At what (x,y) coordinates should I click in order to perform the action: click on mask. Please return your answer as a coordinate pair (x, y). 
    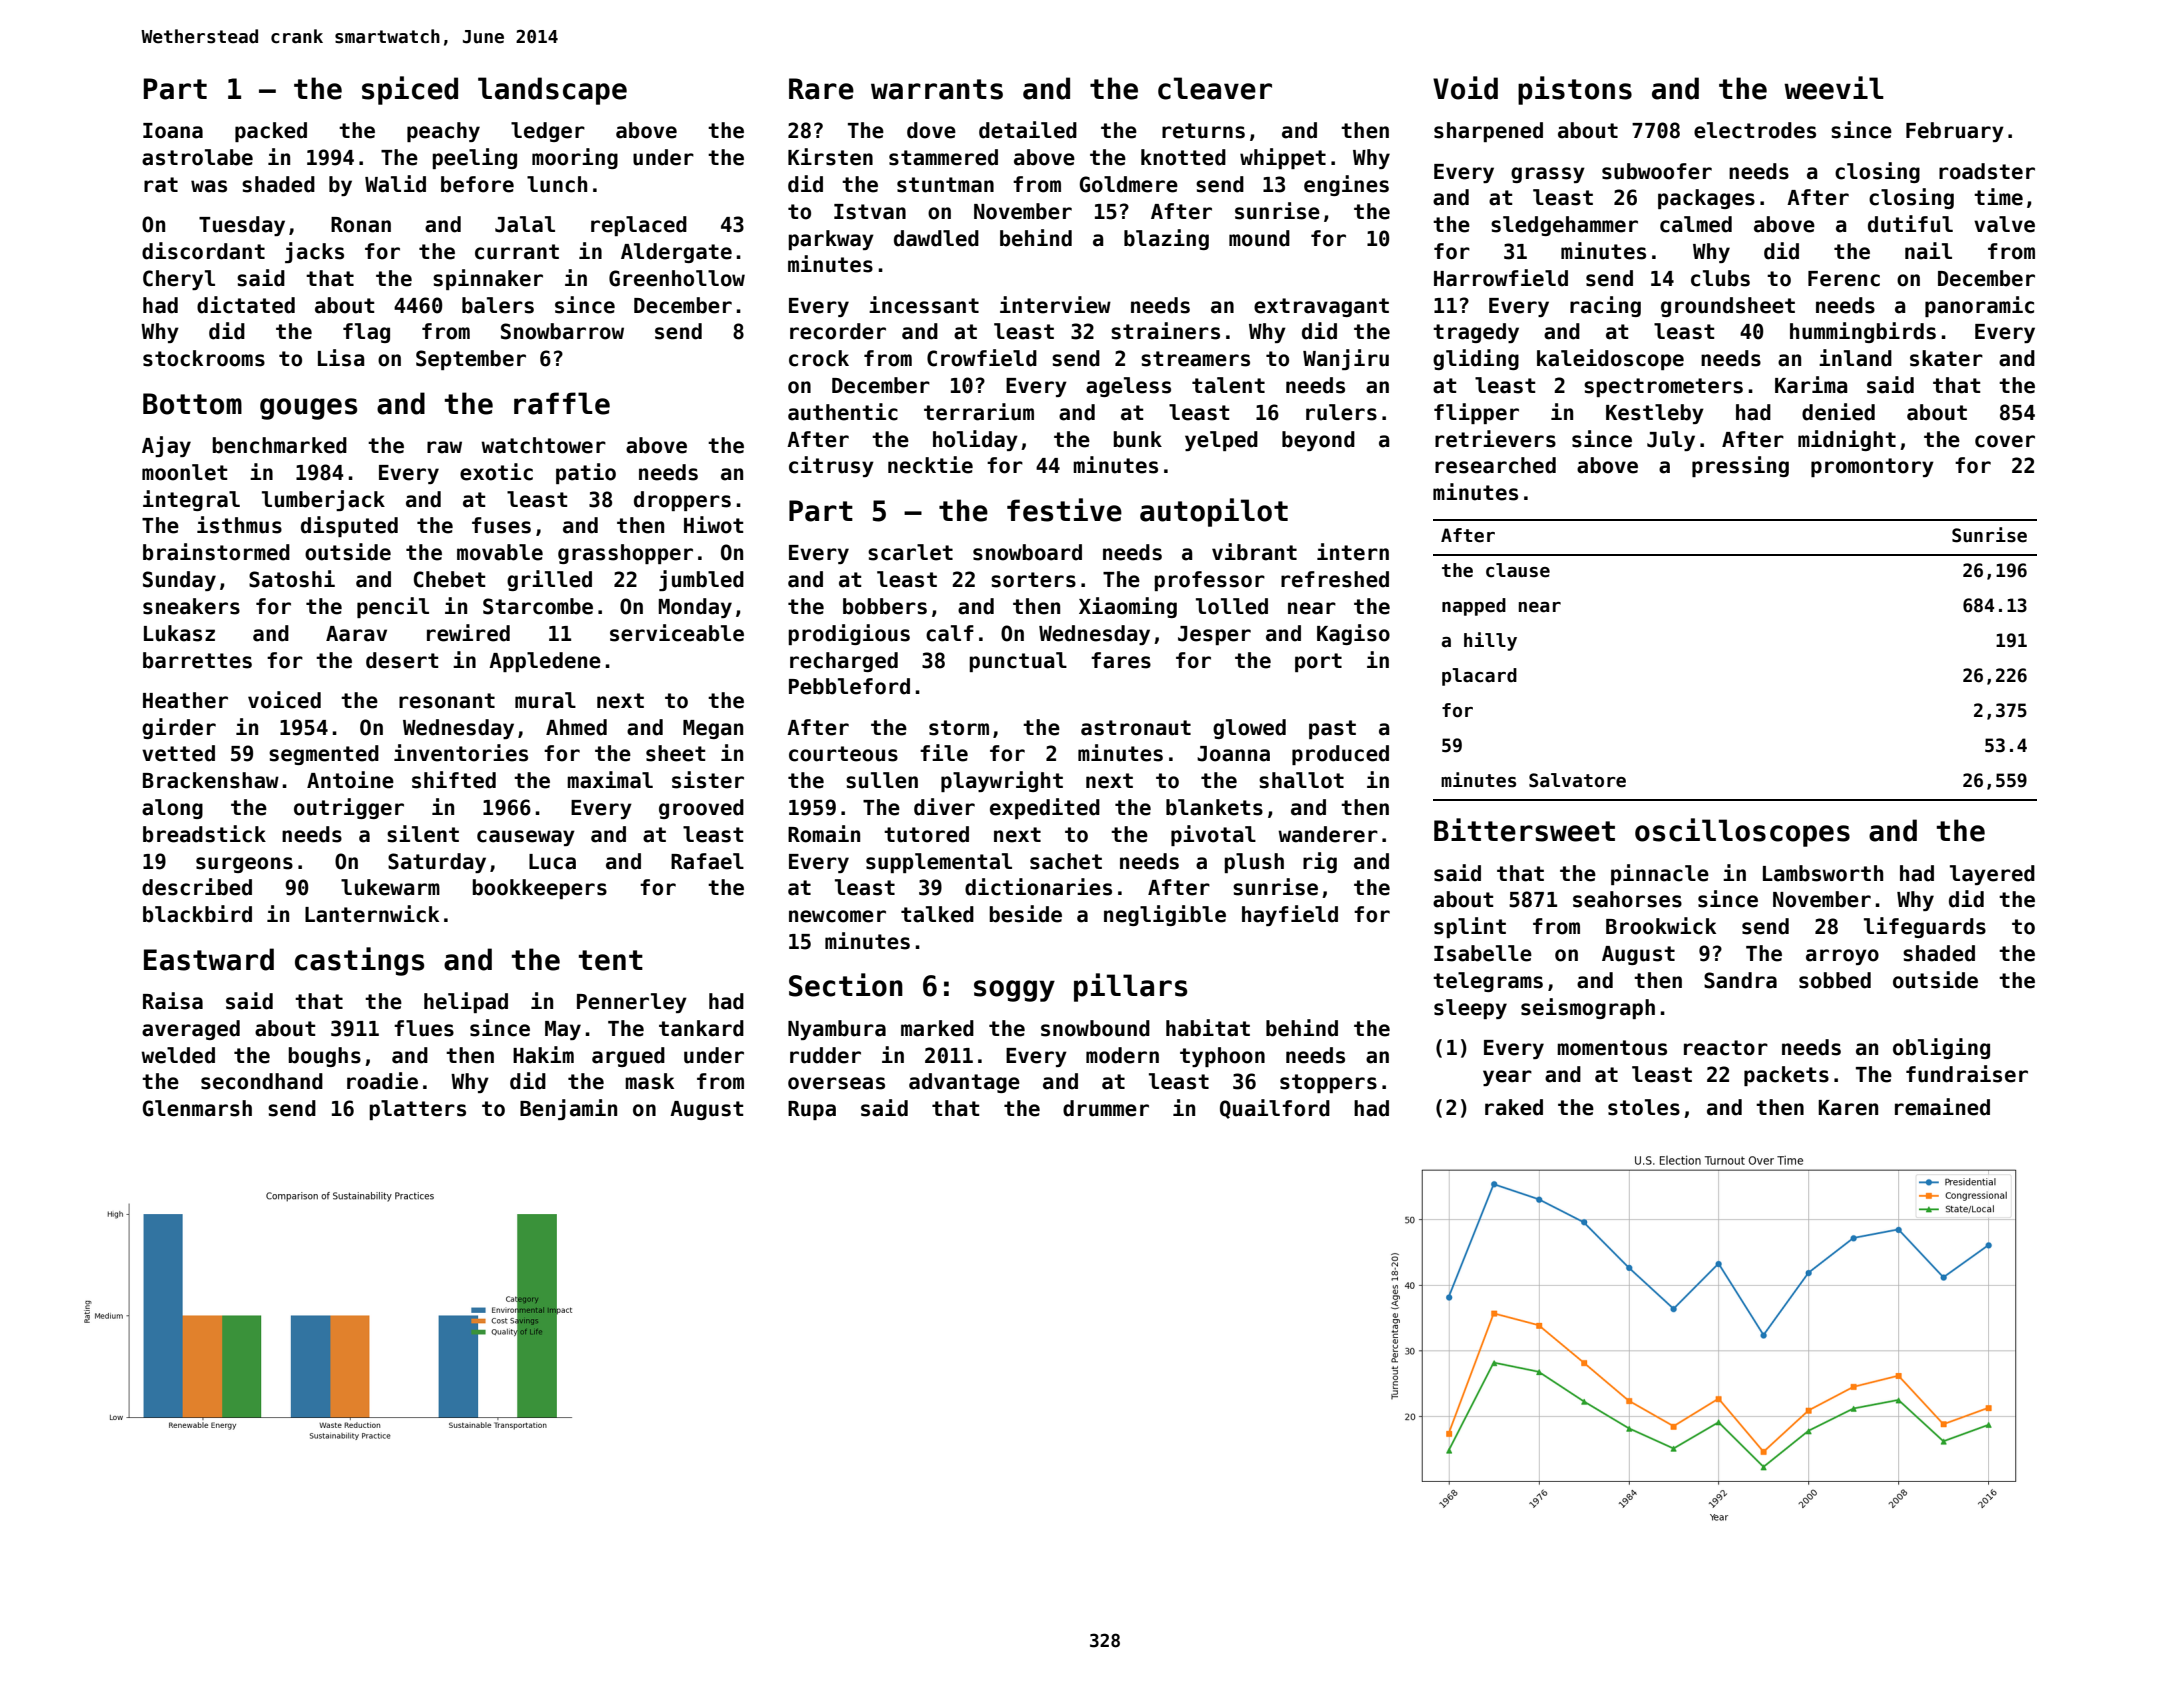
    Looking at the image, I should click on (649, 1081).
